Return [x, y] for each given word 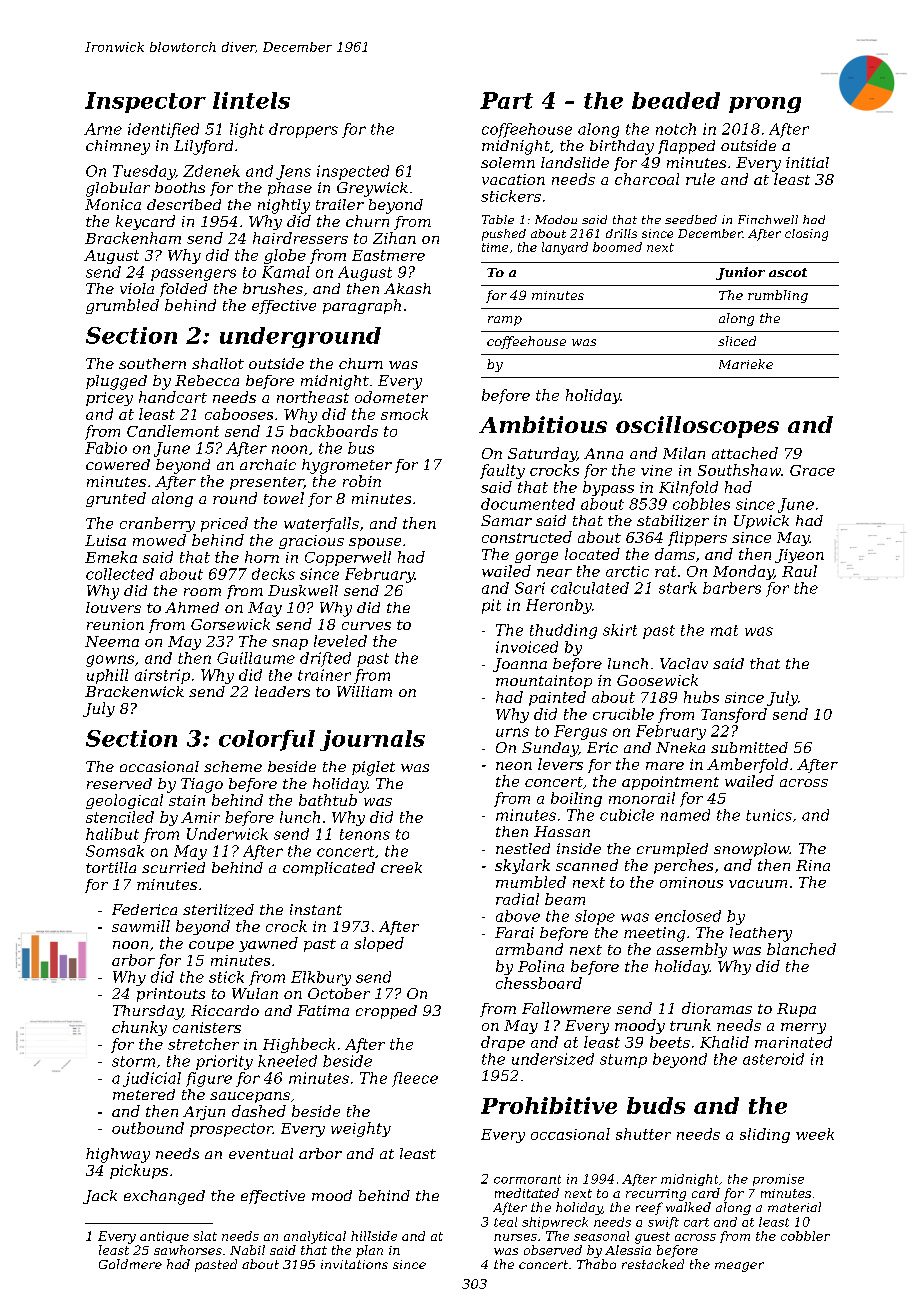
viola [137, 288]
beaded [676, 100]
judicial [152, 1079]
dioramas [717, 1008]
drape [503, 1043]
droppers [303, 130]
